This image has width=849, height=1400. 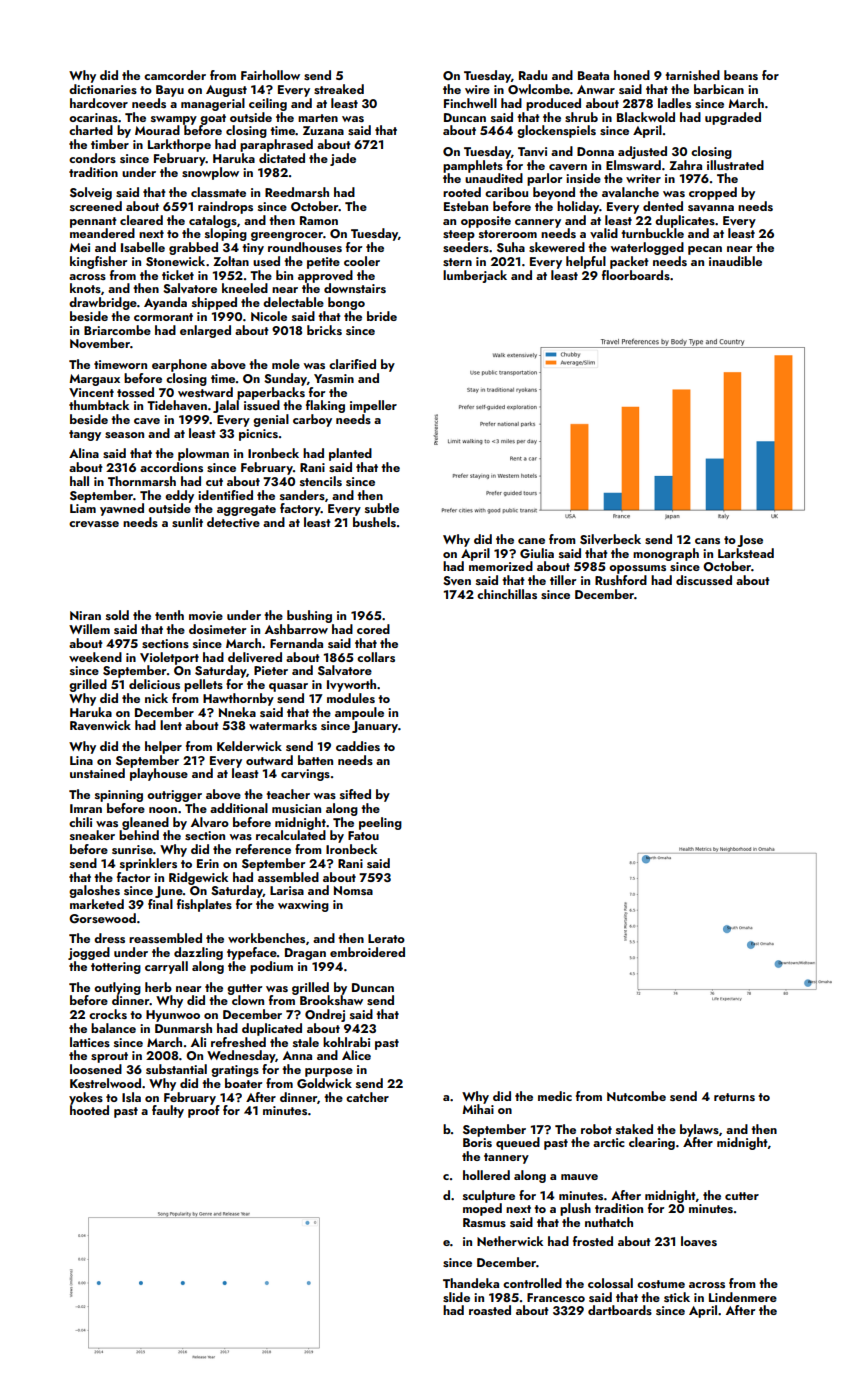 I want to click on peeling, so click(x=380, y=823).
